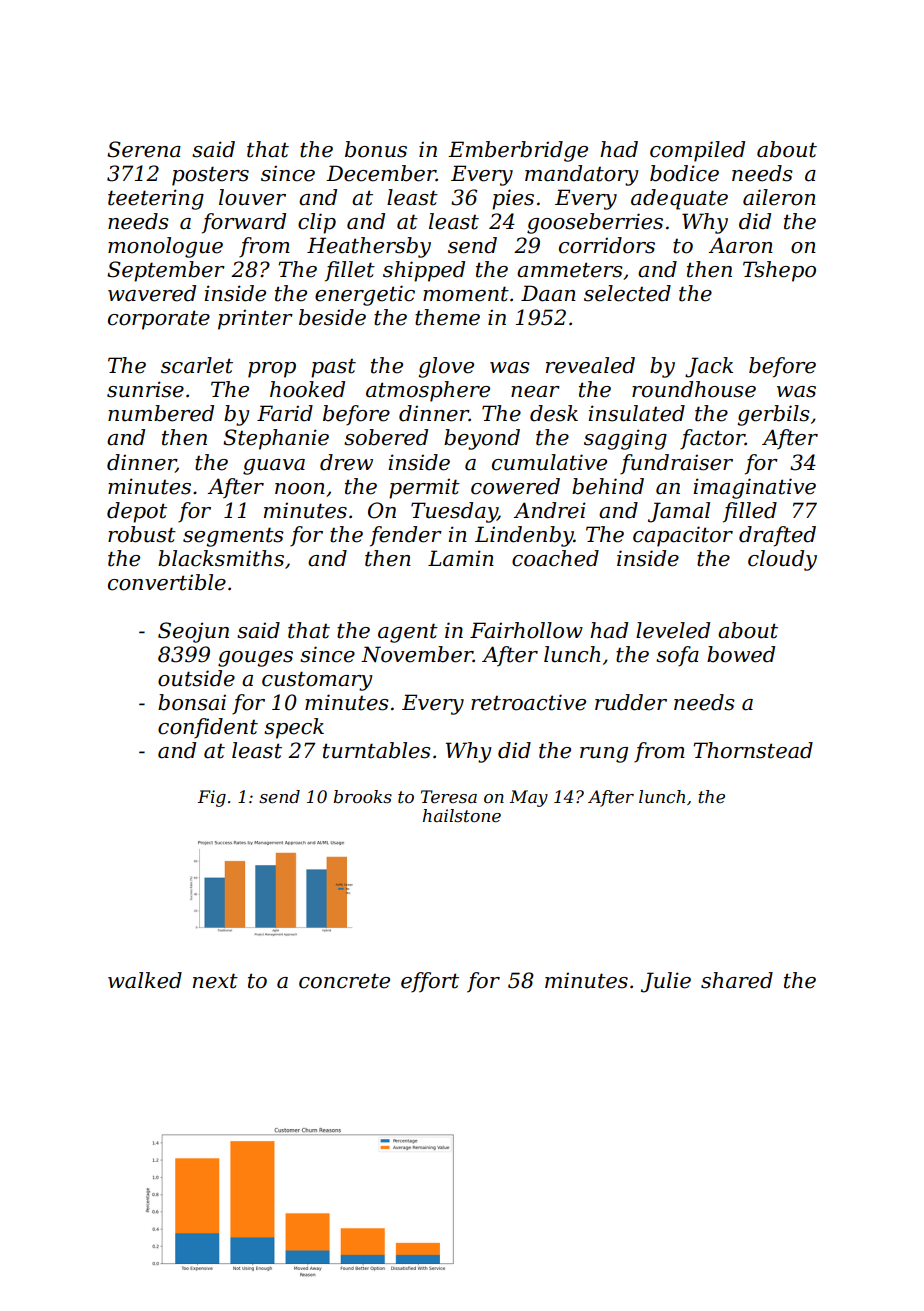 This screenshot has height=1311, width=924. Describe the element at coordinates (430, 982) in the screenshot. I see `effort` at that location.
